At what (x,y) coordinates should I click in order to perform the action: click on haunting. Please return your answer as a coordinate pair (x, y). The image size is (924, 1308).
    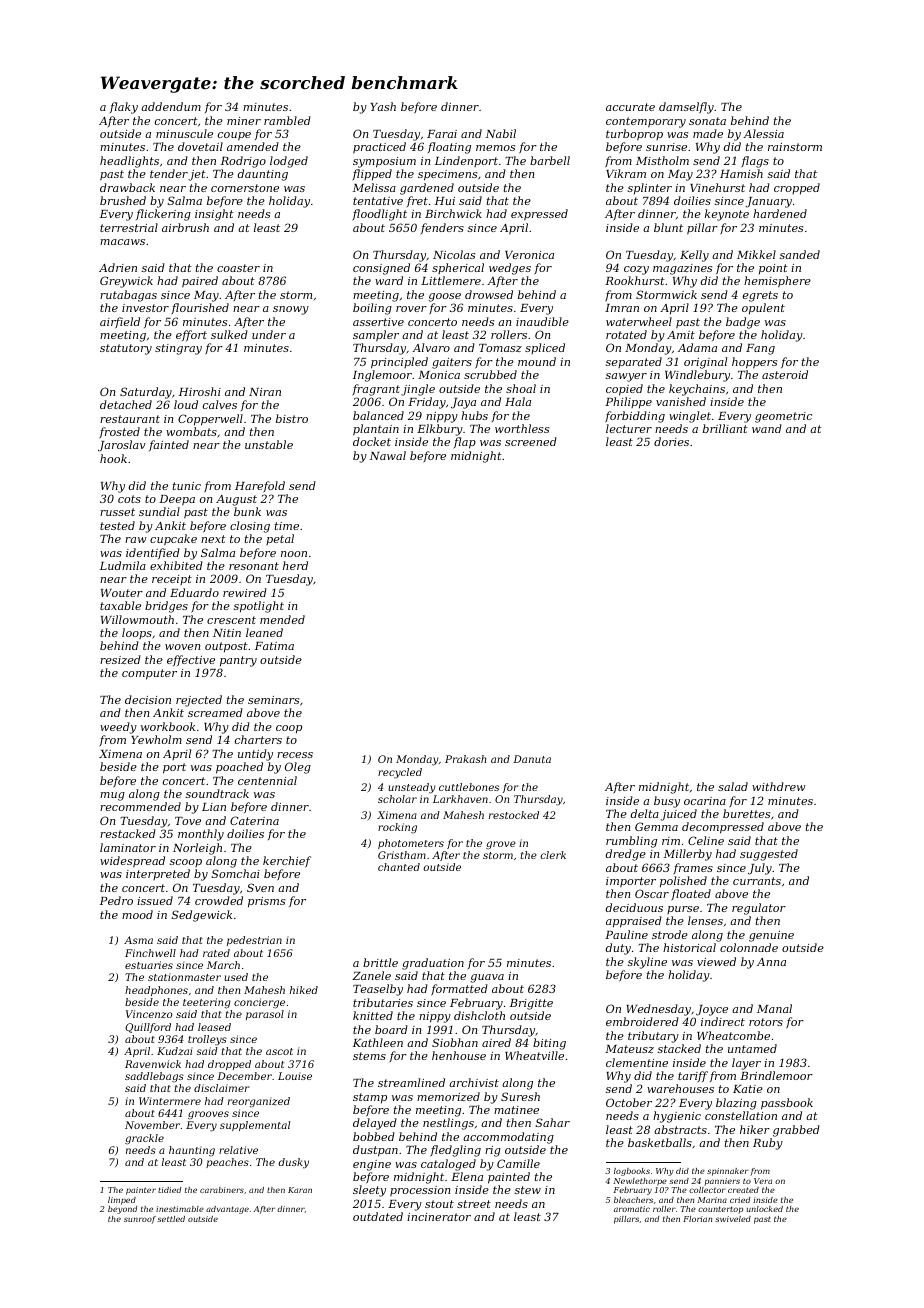
    Looking at the image, I should click on (192, 1151).
